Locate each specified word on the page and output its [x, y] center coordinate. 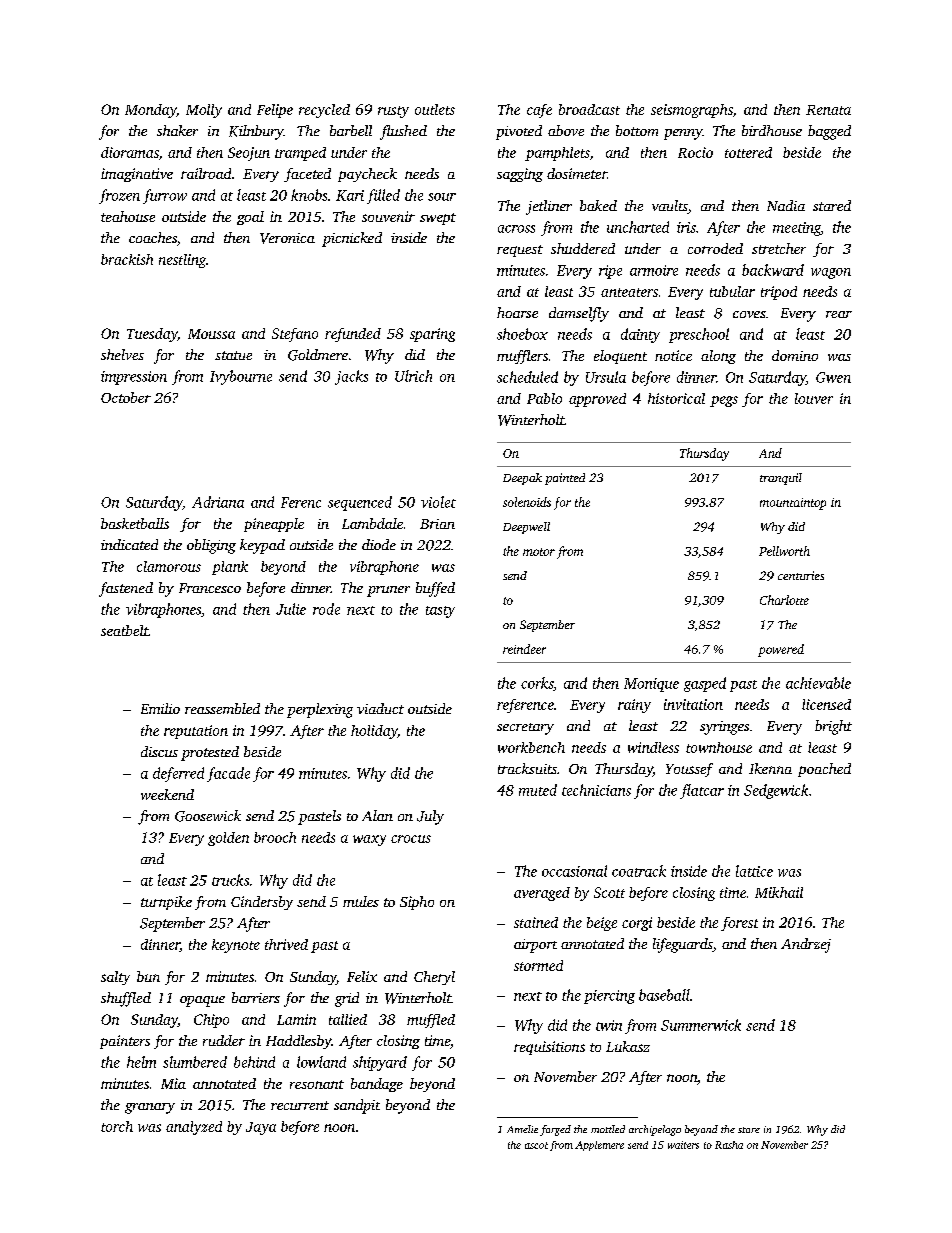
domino [795, 355]
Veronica [287, 238]
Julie [291, 609]
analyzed [194, 1128]
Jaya [261, 1128]
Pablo [544, 398]
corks [537, 684]
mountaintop [793, 504]
